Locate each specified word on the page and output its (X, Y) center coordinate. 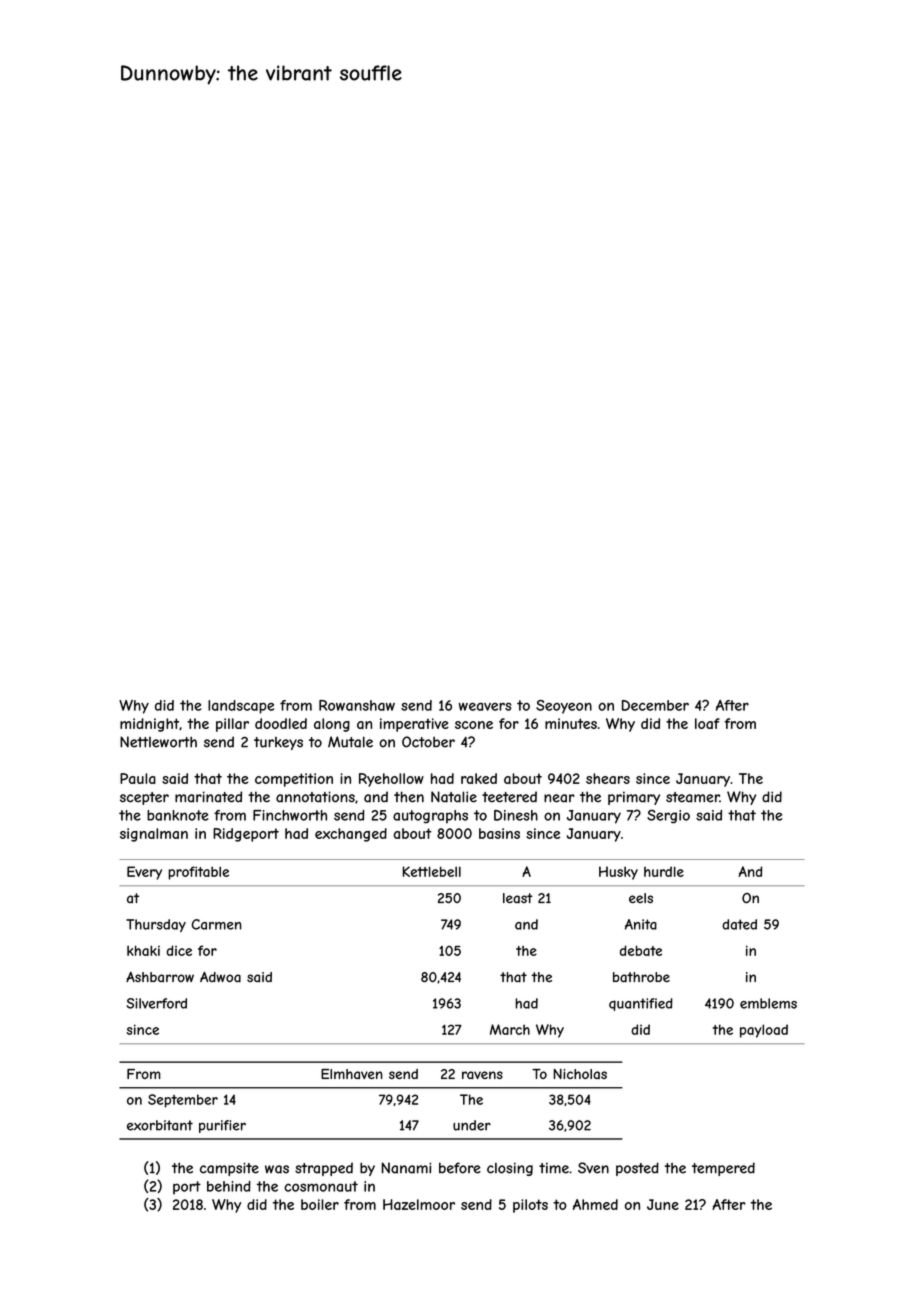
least (518, 898)
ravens (482, 1075)
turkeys (278, 743)
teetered (509, 797)
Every (144, 873)
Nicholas (580, 1074)
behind (229, 1186)
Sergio (668, 816)
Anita (641, 924)
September (183, 1101)
